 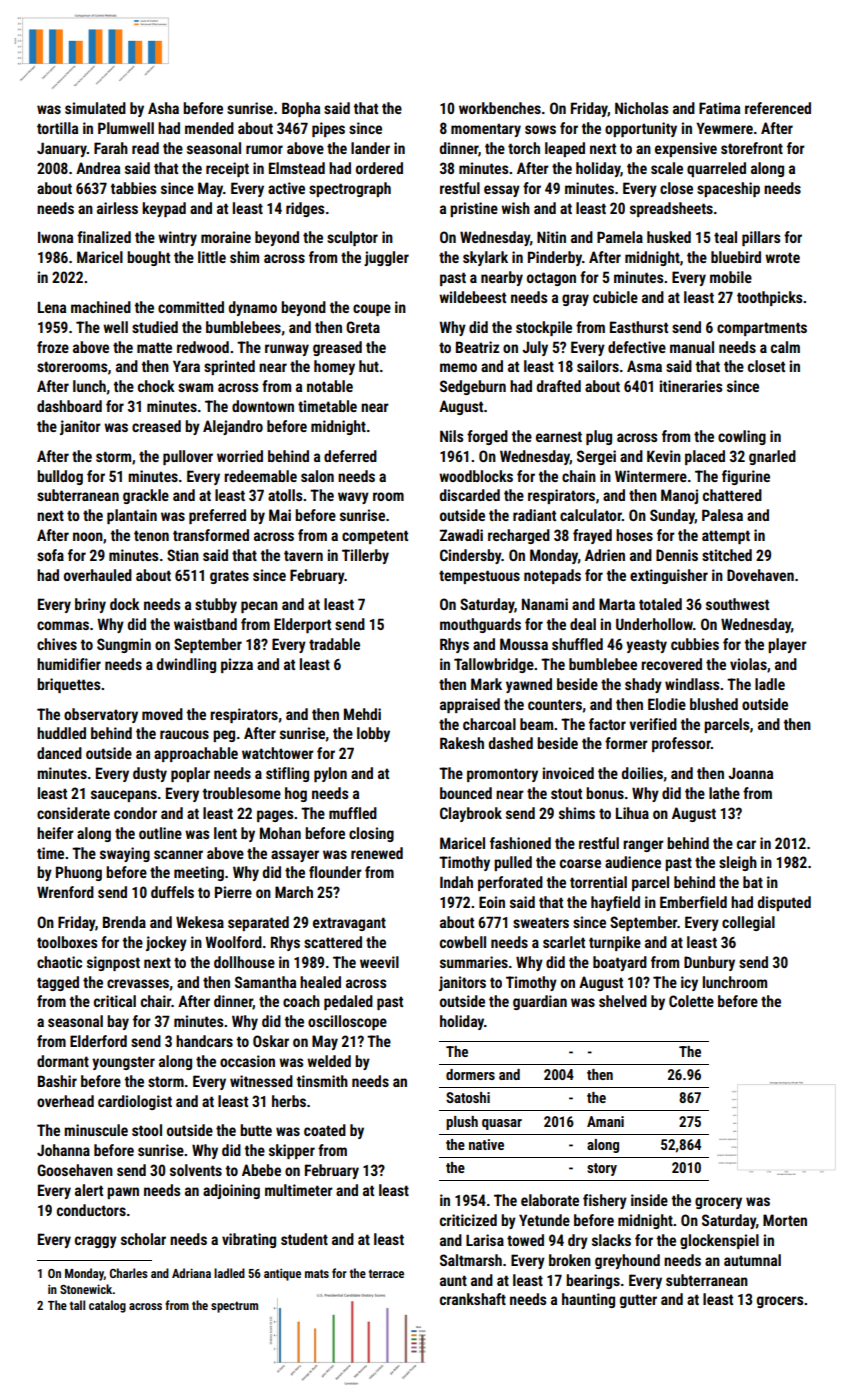 I want to click on defective, so click(x=637, y=347).
